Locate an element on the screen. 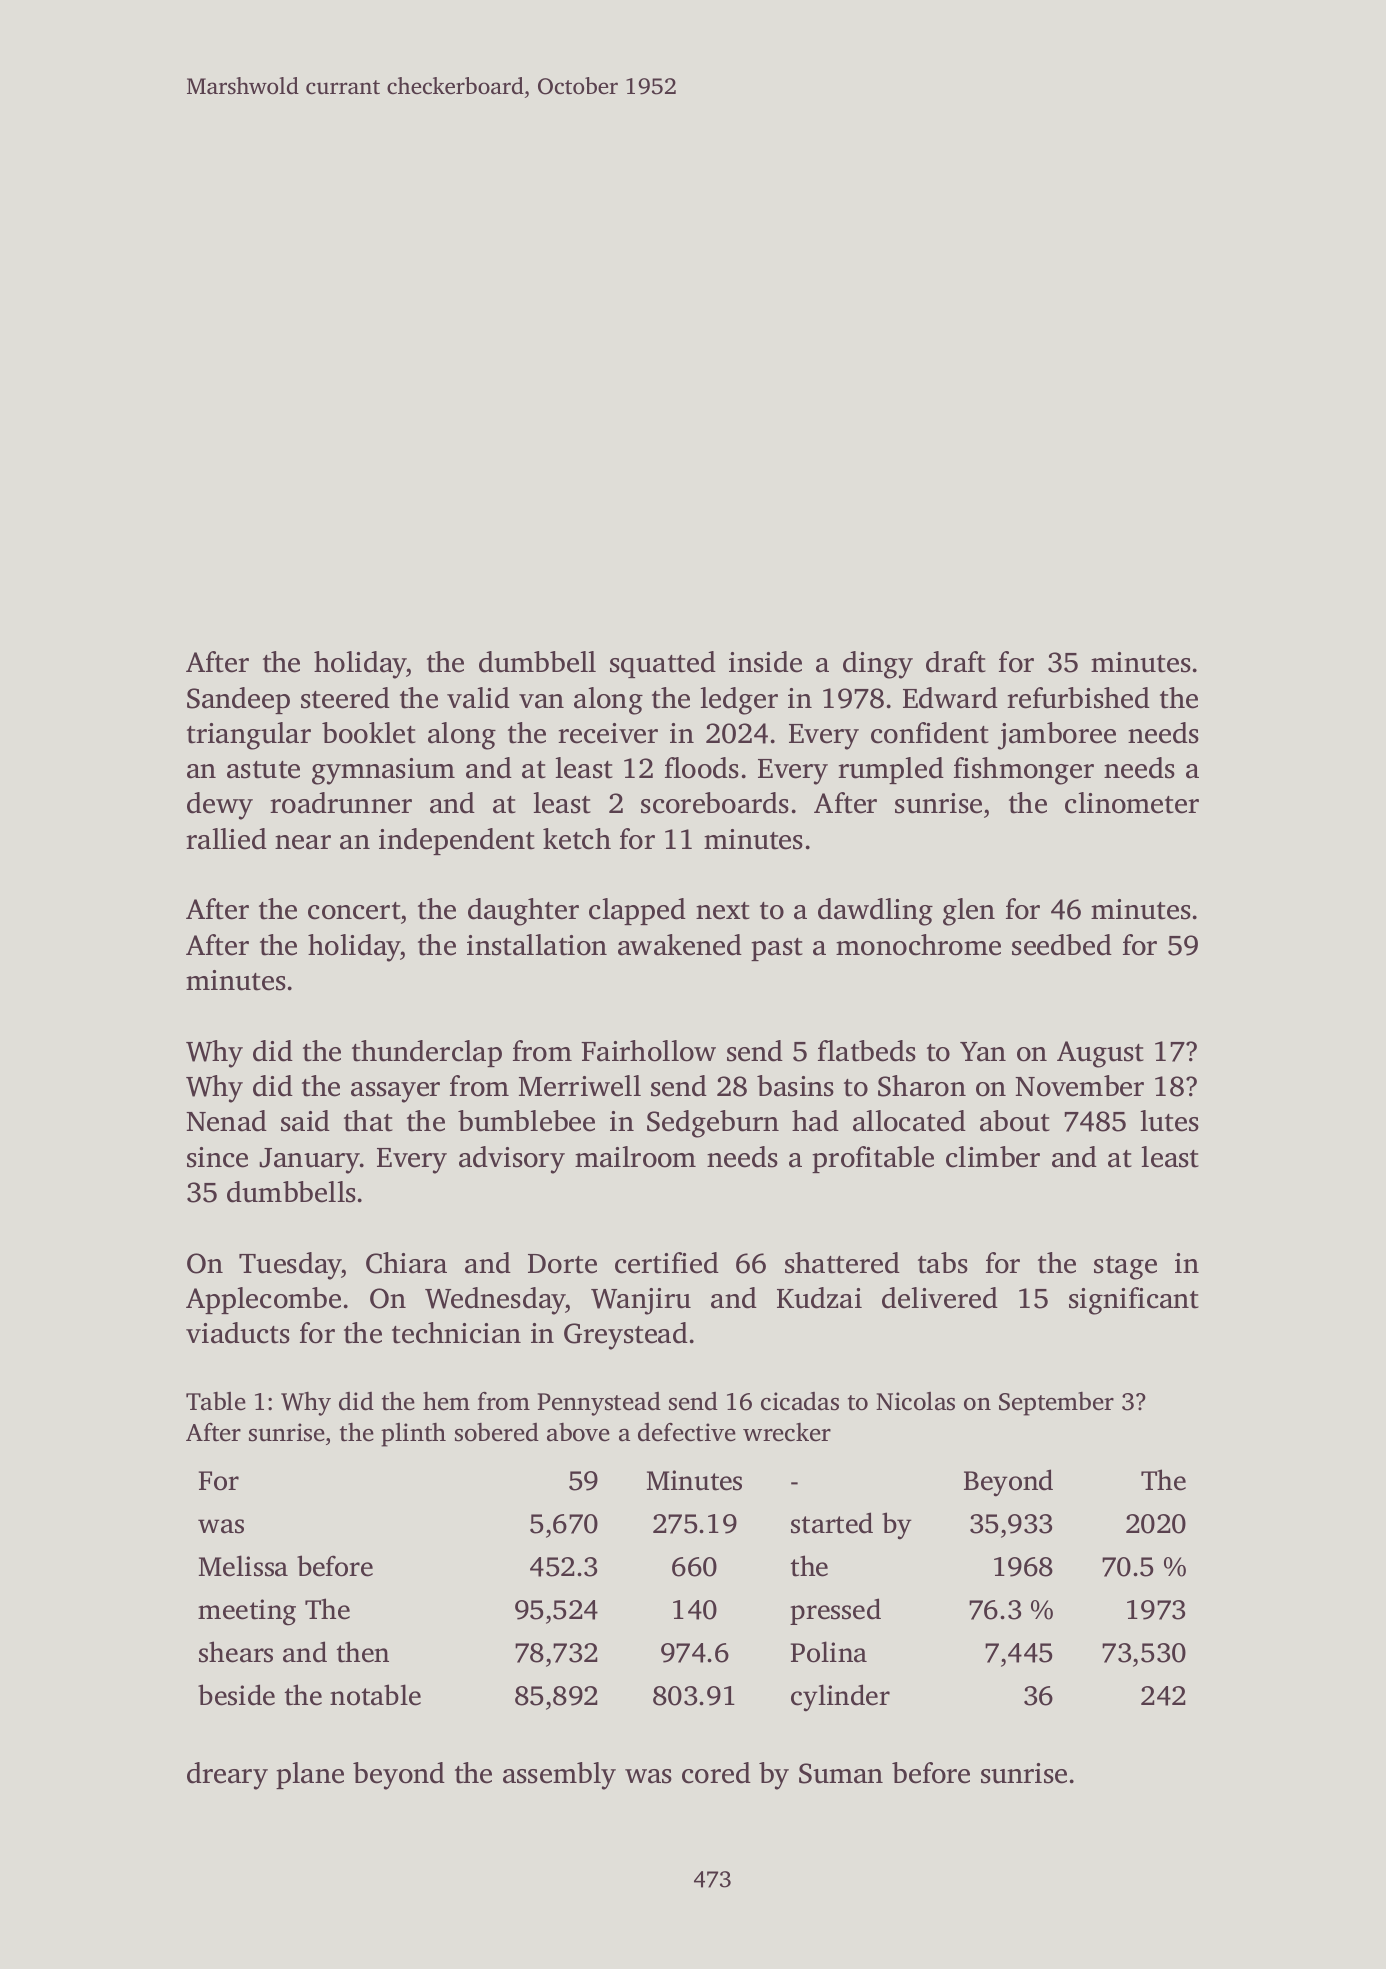 This screenshot has height=1969, width=1386. Suman is located at coordinates (841, 1773).
